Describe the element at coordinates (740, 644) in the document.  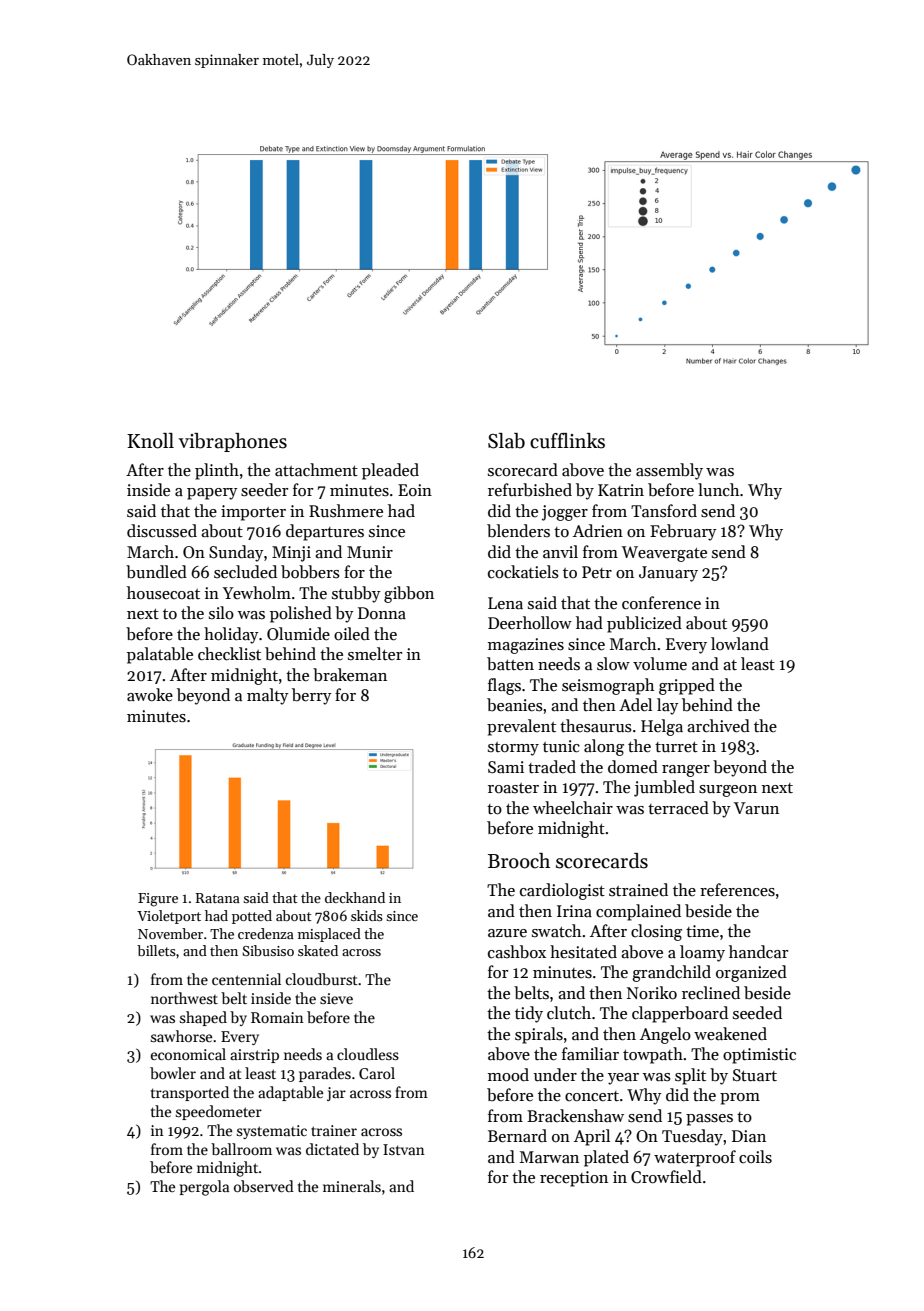
I see `lowland` at that location.
